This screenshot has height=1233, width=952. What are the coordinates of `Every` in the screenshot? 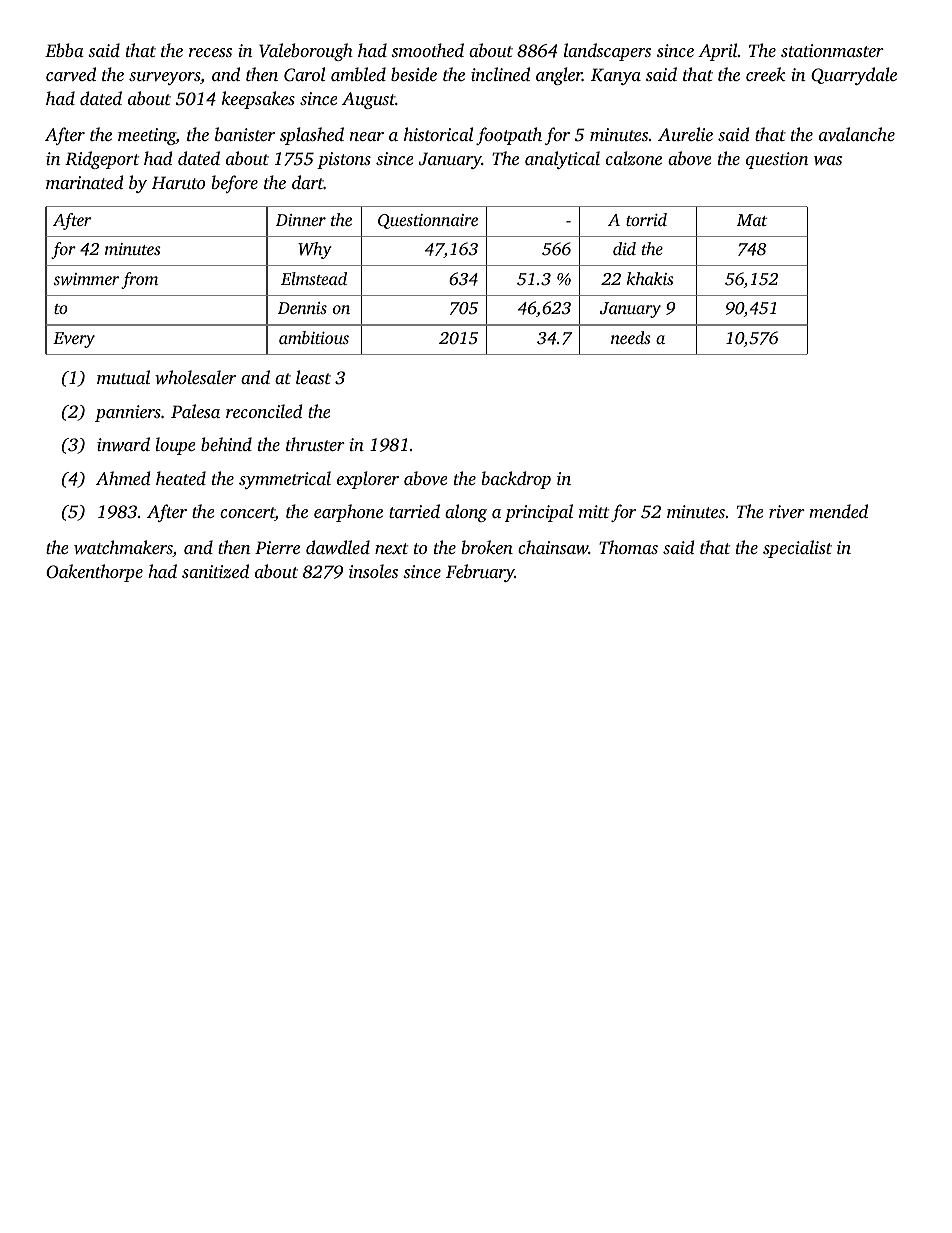 It's located at (74, 340).
